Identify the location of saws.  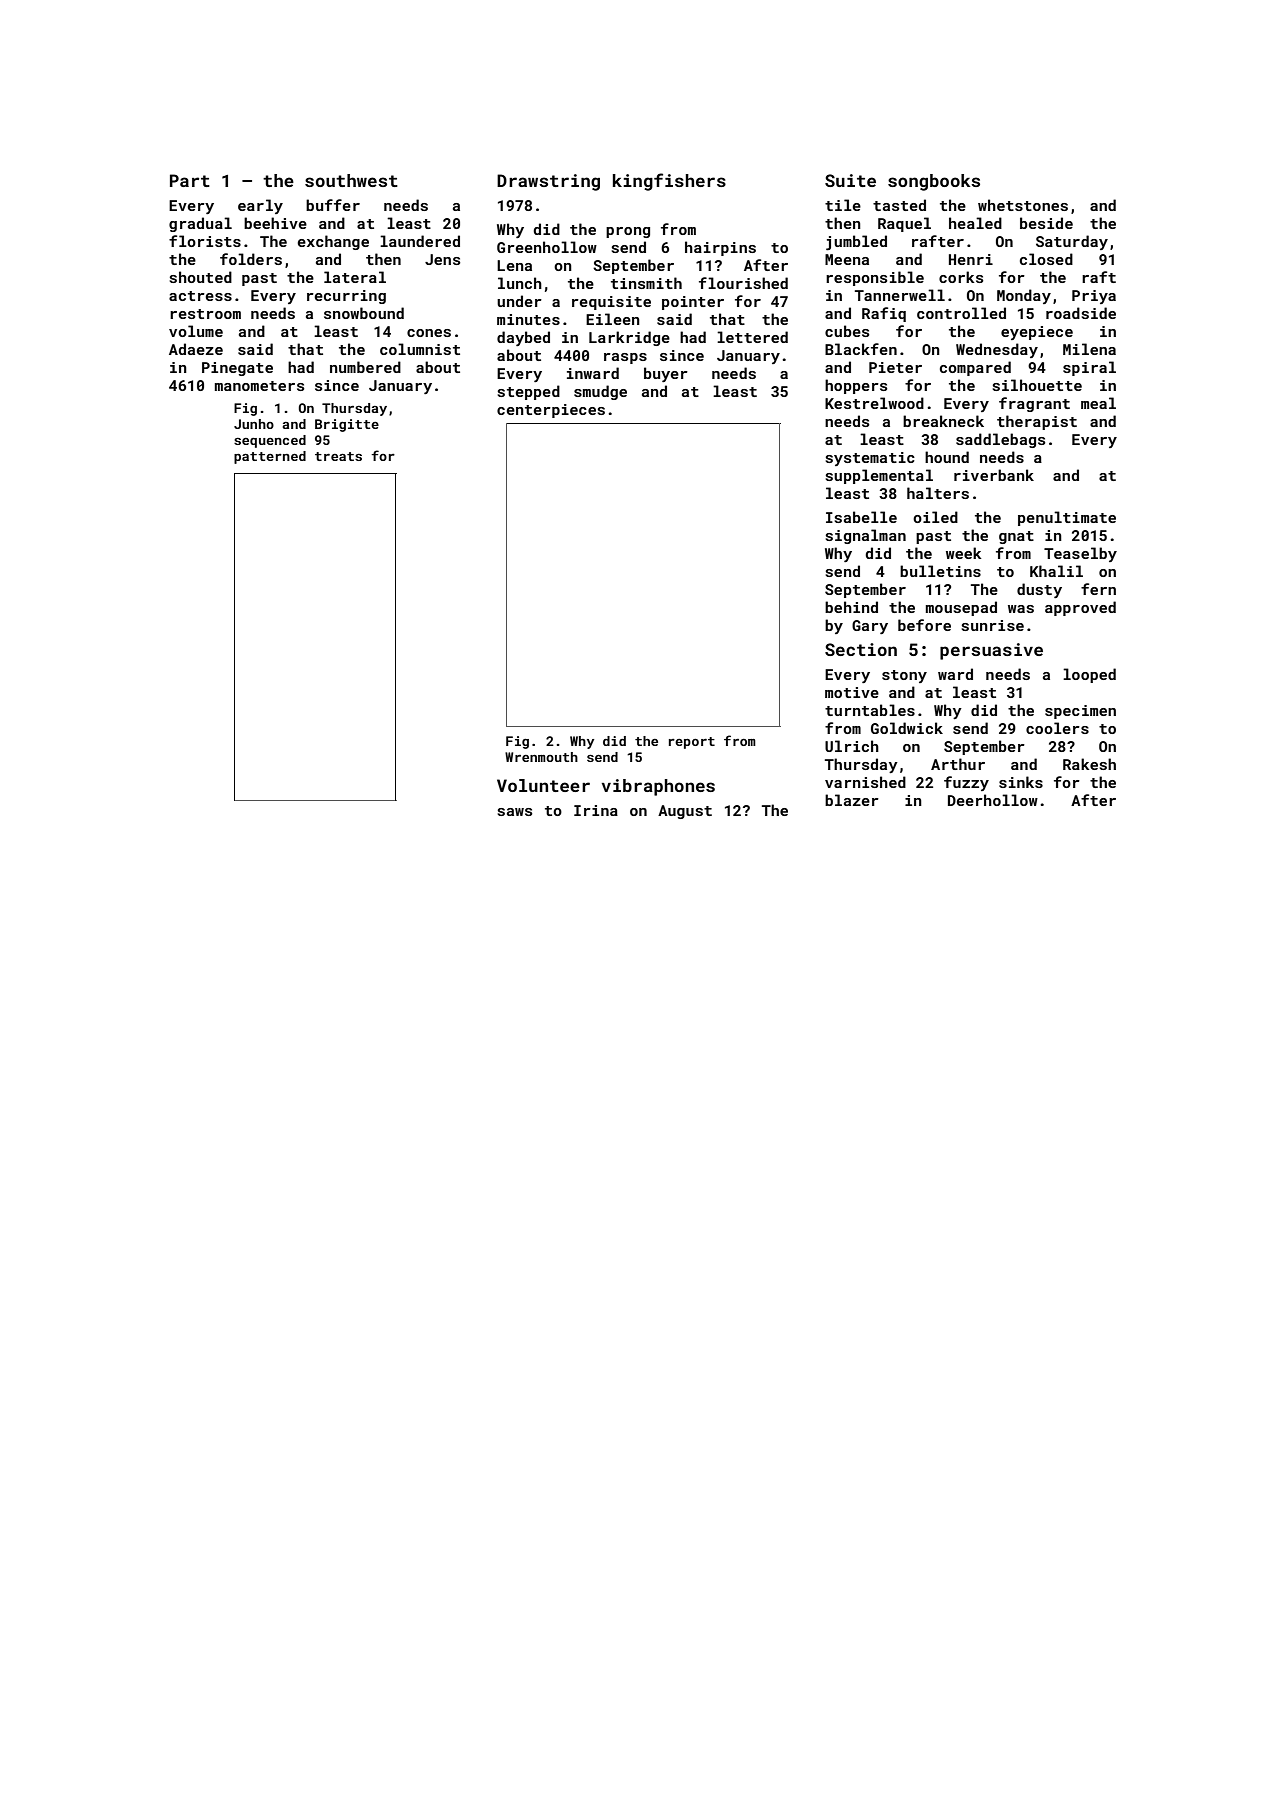
(515, 812).
